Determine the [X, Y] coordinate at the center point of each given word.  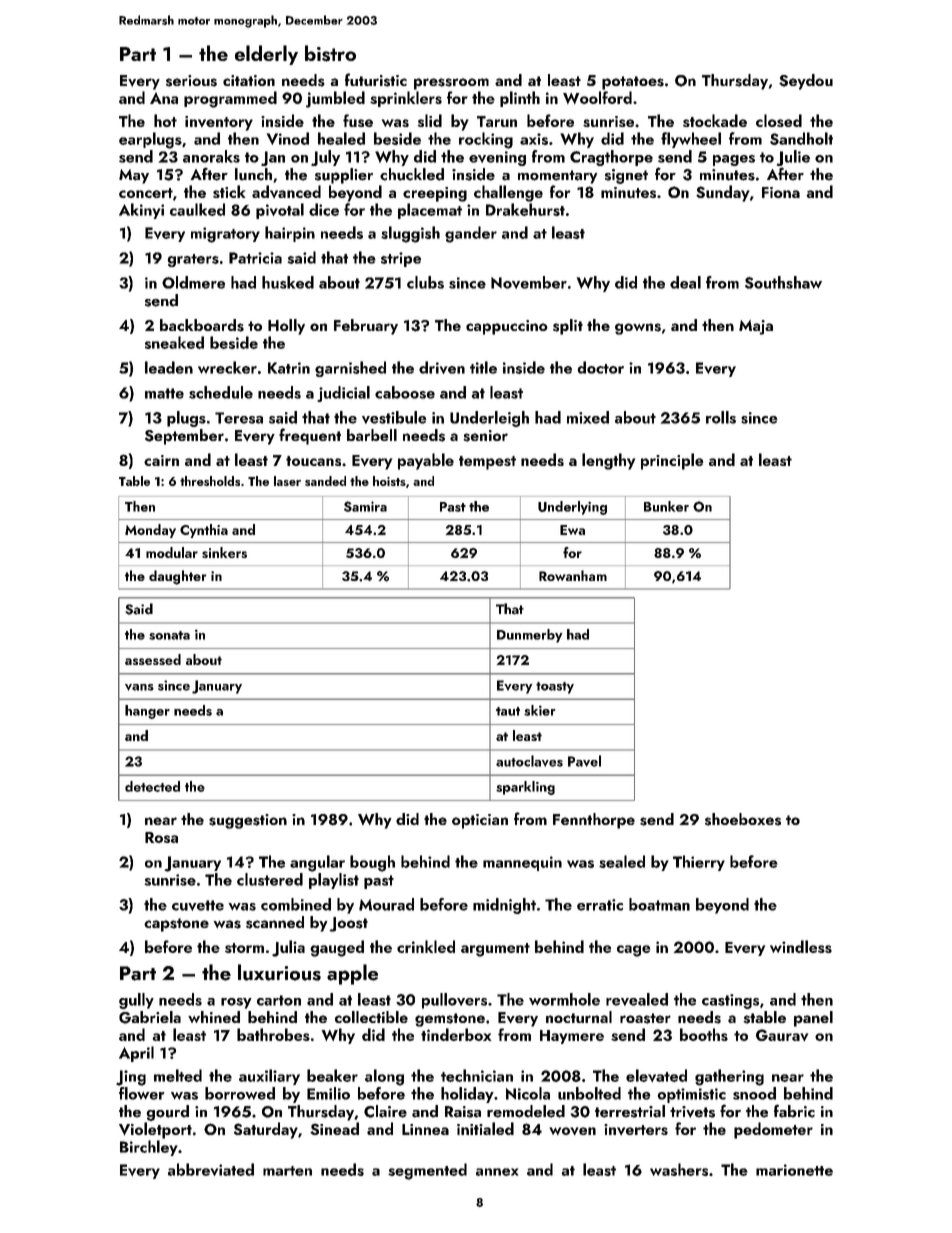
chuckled [412, 174]
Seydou [806, 82]
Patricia [255, 258]
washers [679, 1169]
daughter [178, 577]
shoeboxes [743, 819]
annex [497, 1172]
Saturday [266, 1130]
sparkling [525, 788]
